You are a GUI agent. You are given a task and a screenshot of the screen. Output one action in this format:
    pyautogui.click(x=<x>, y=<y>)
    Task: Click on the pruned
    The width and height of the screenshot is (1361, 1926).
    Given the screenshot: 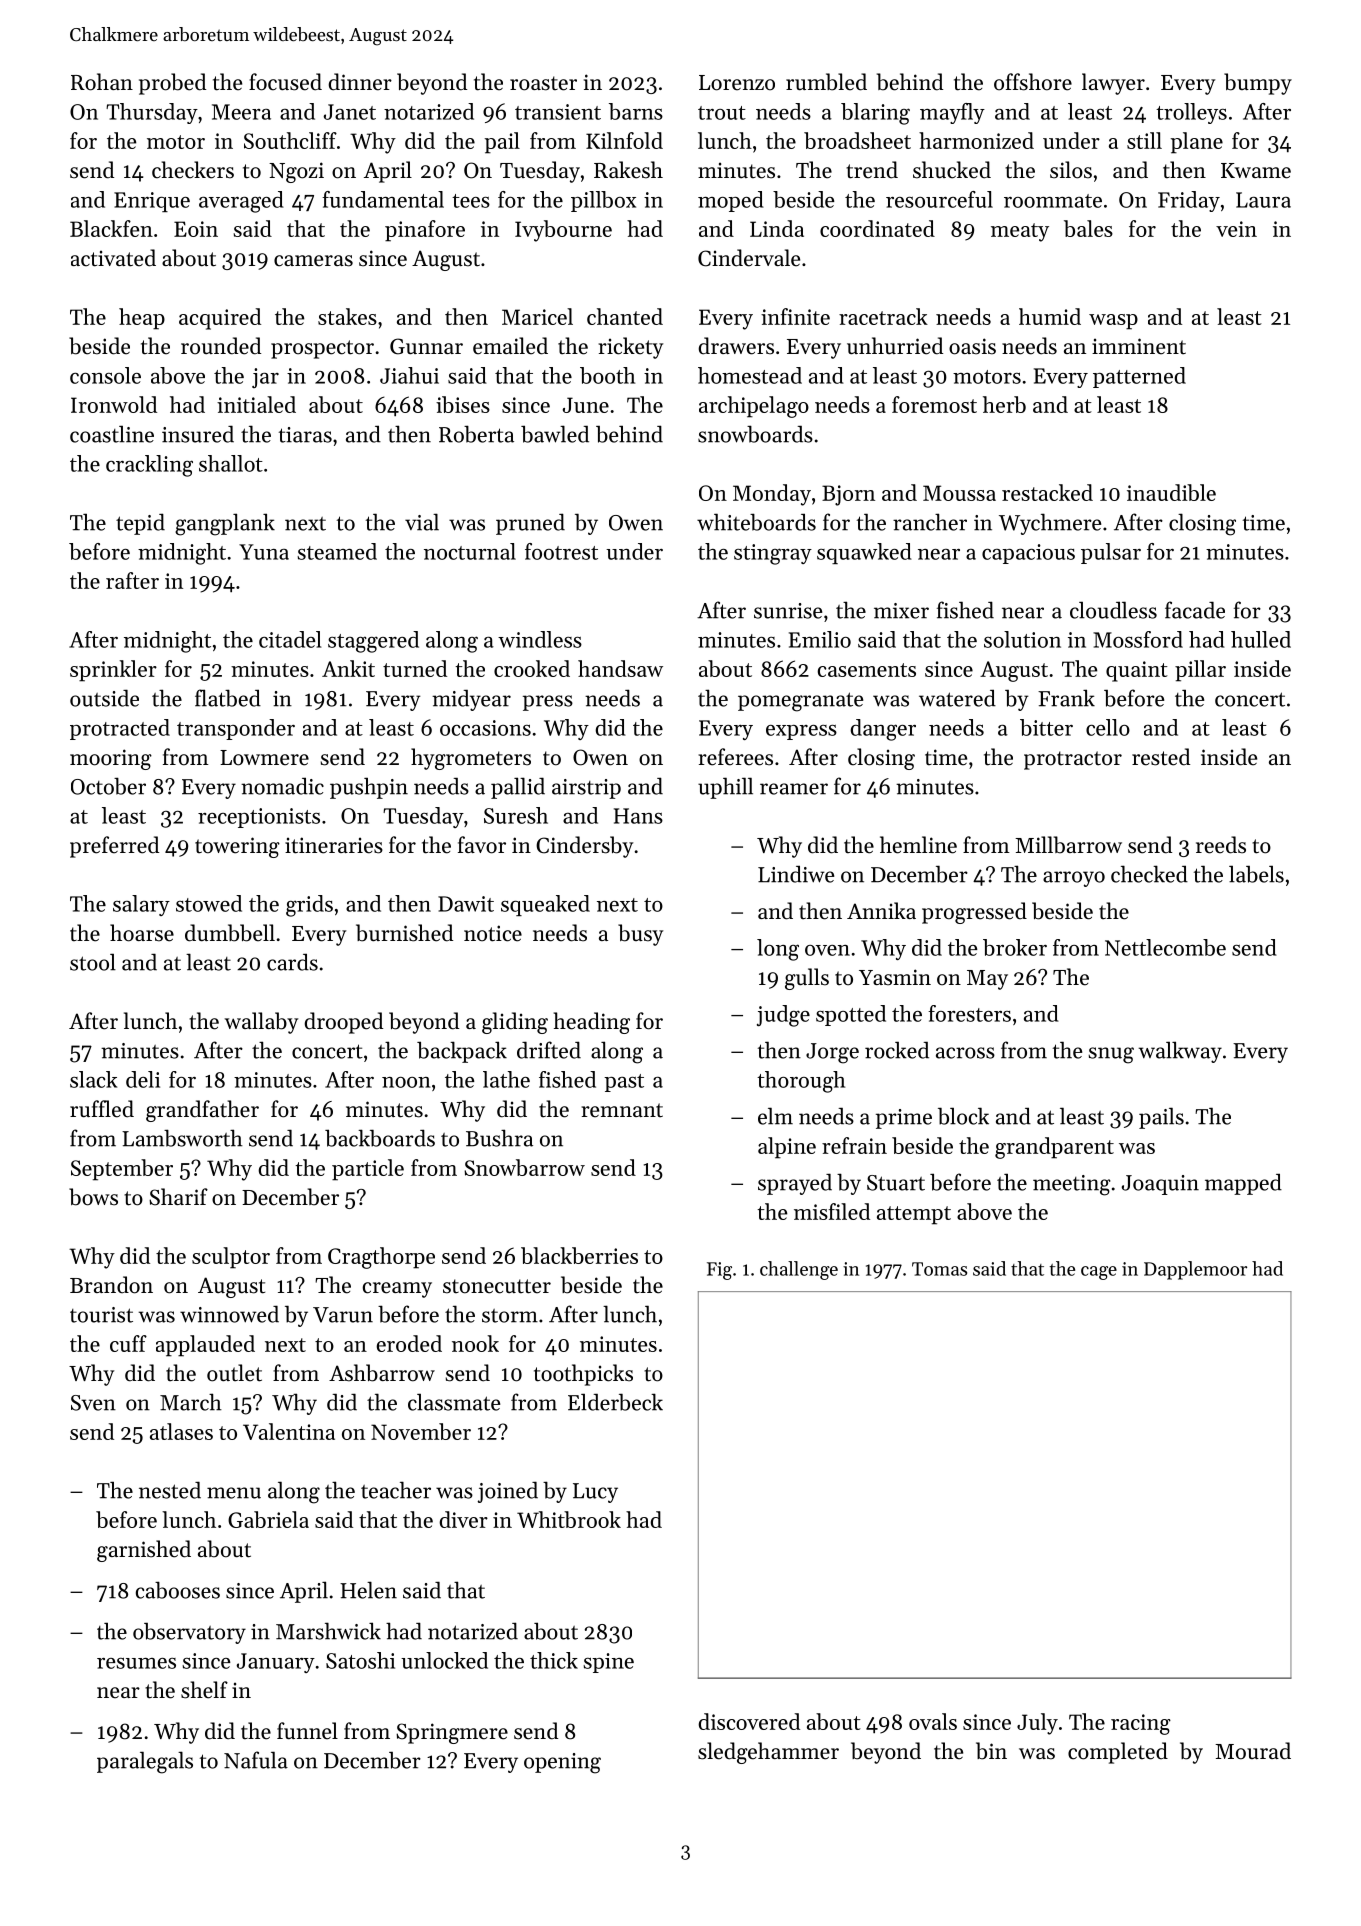 What is the action you would take?
    pyautogui.click(x=530, y=524)
